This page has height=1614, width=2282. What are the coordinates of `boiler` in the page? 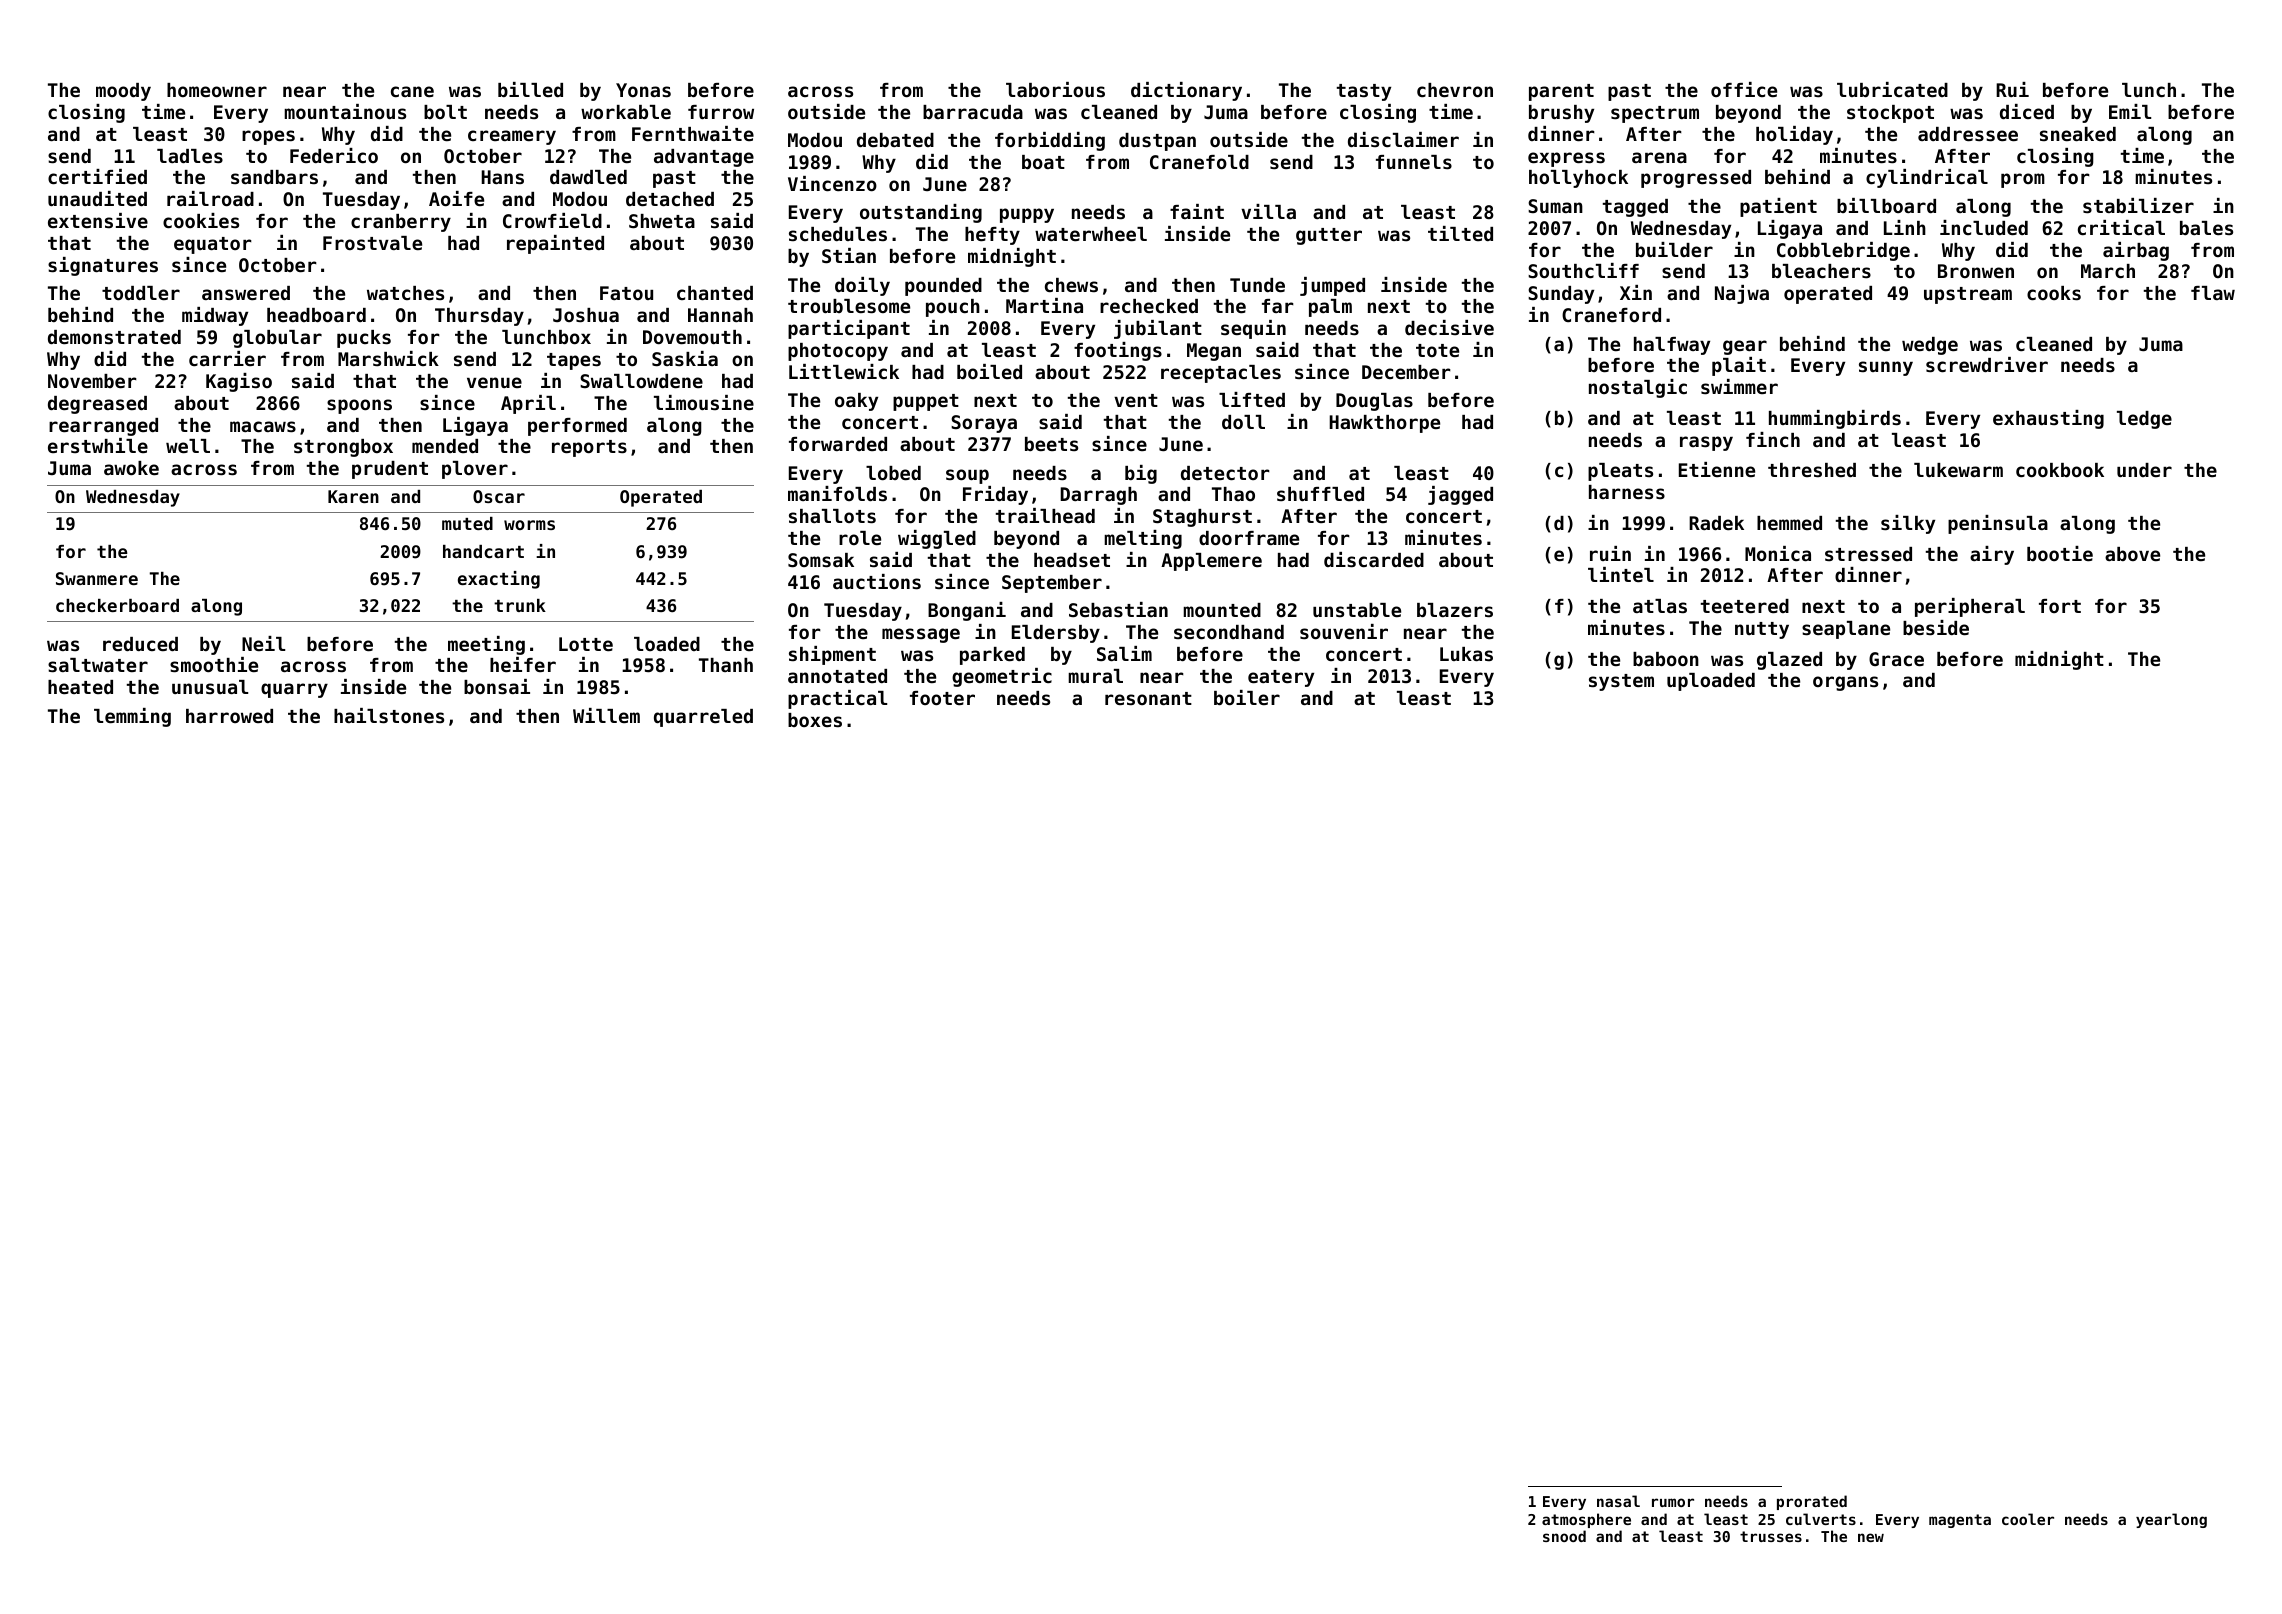 It's located at (1247, 697).
